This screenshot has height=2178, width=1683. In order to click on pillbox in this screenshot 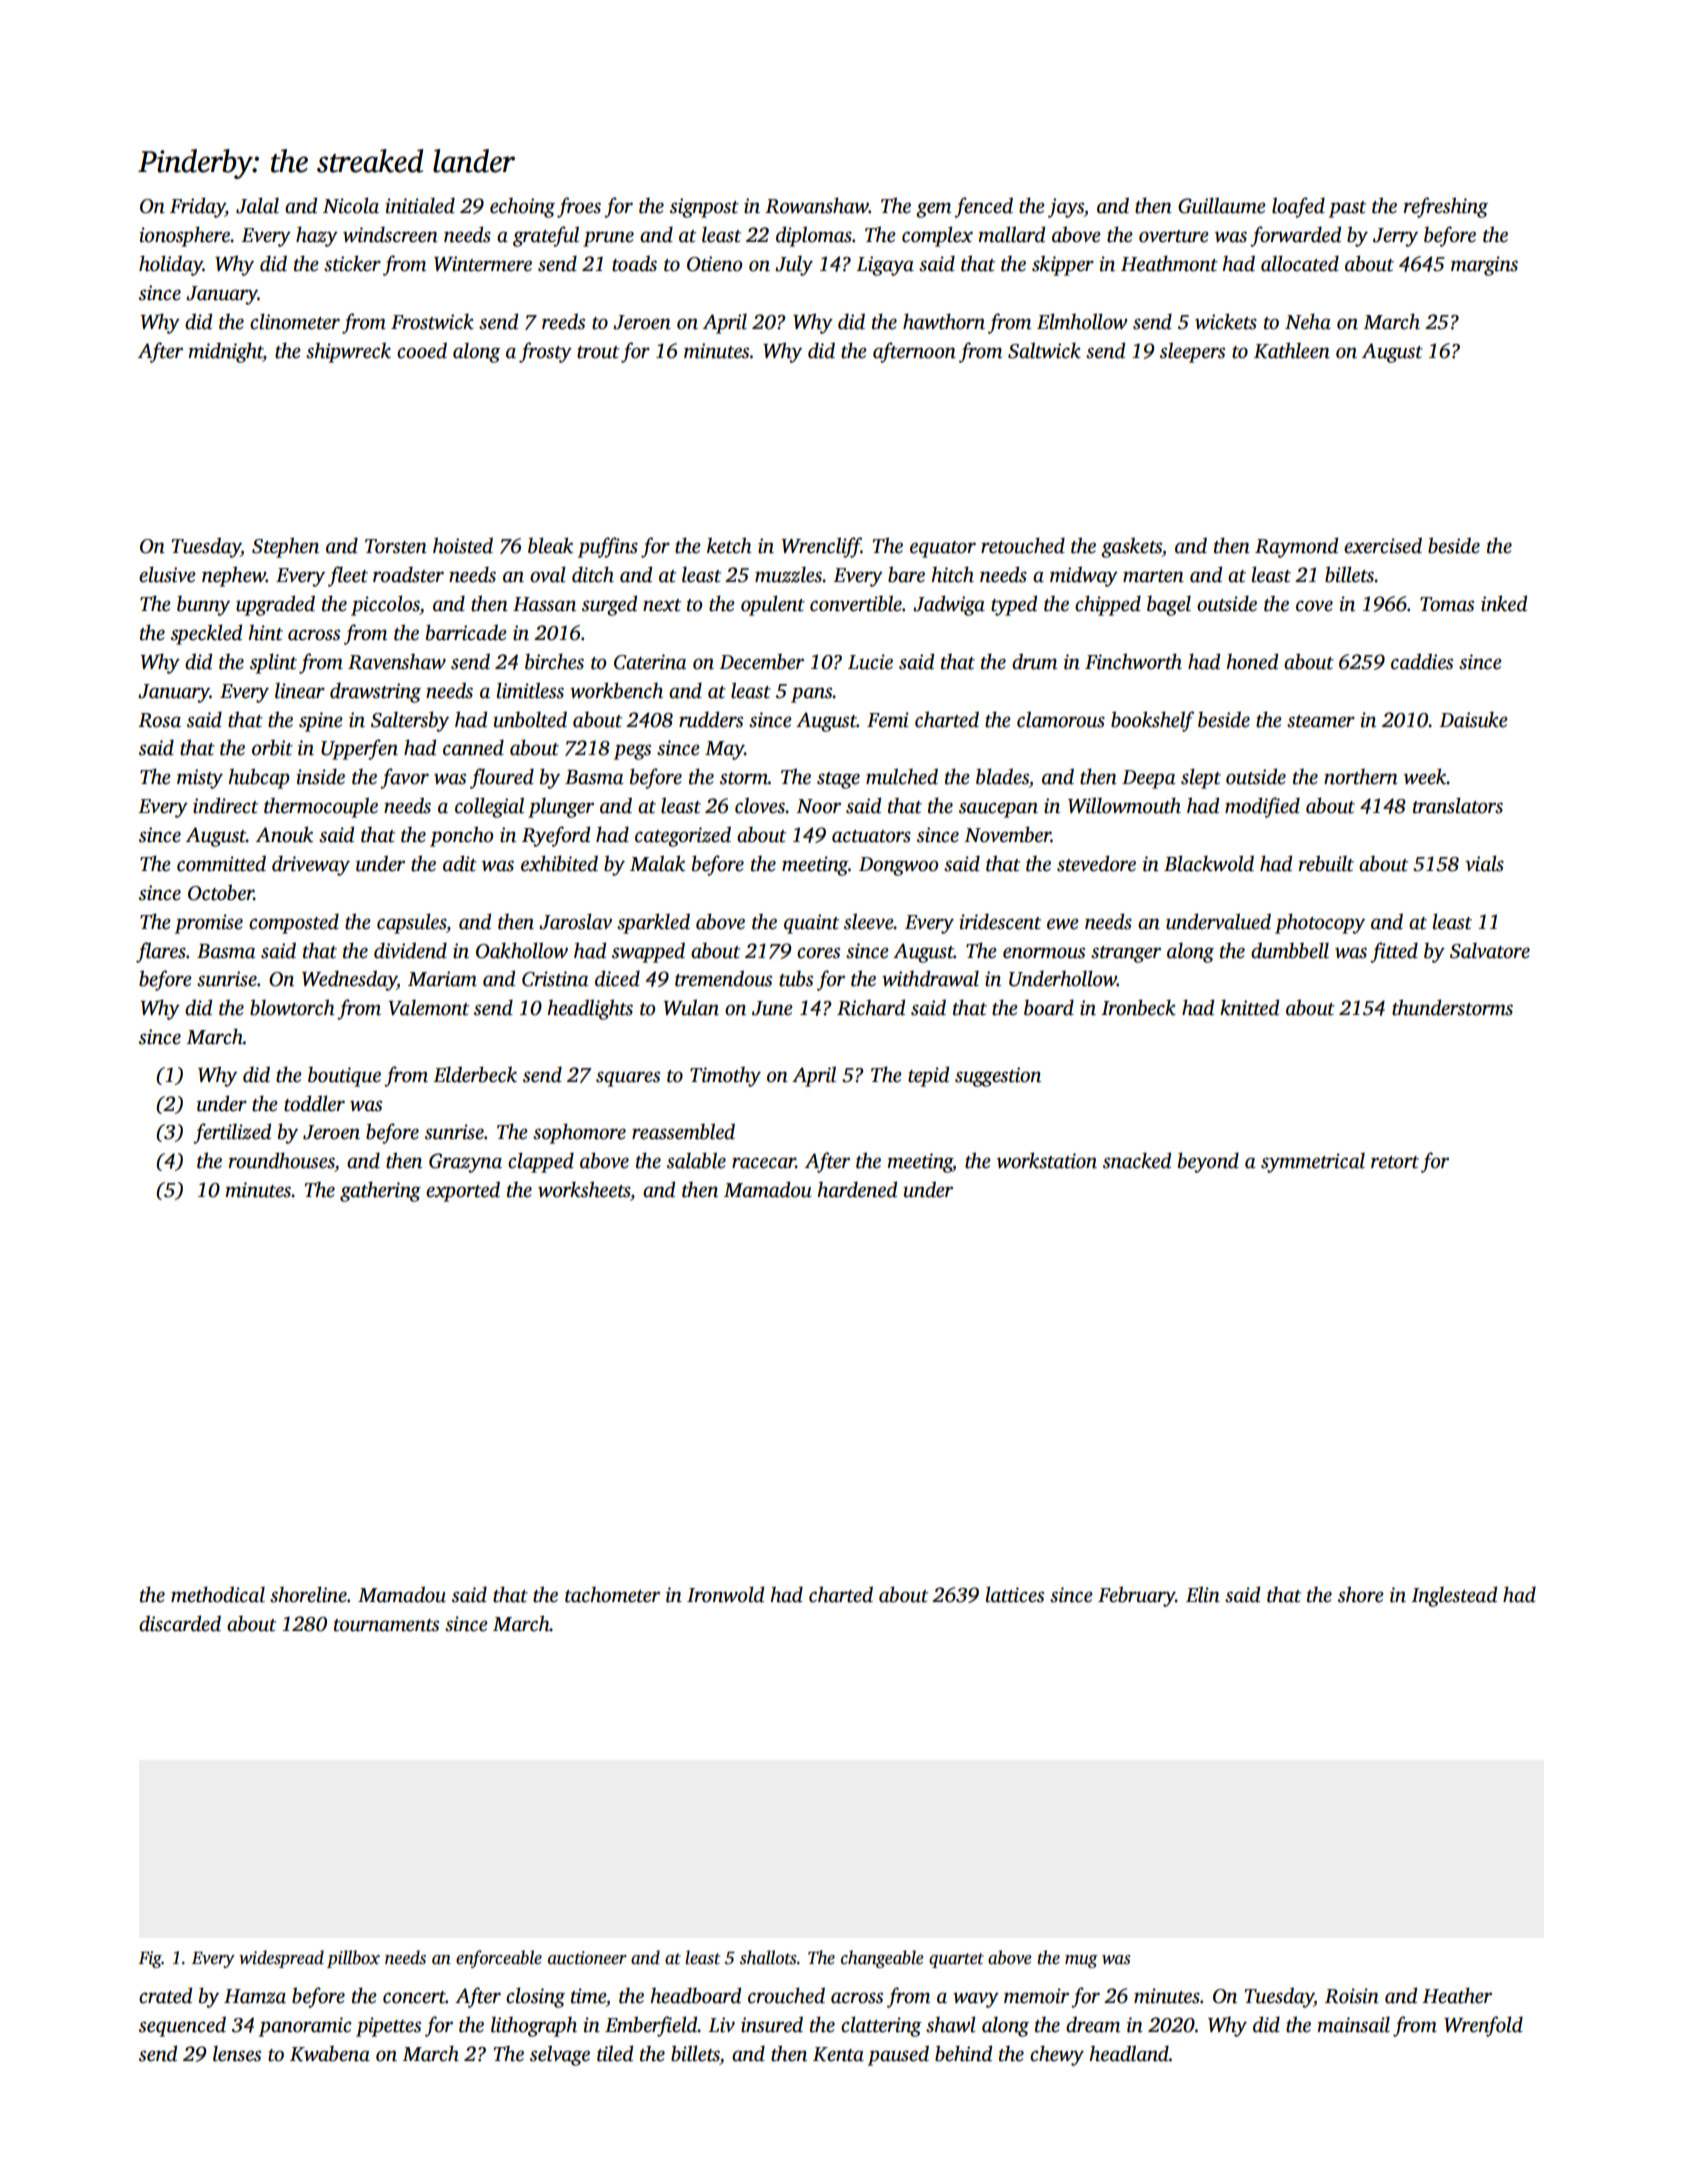, I will do `click(353, 1959)`.
